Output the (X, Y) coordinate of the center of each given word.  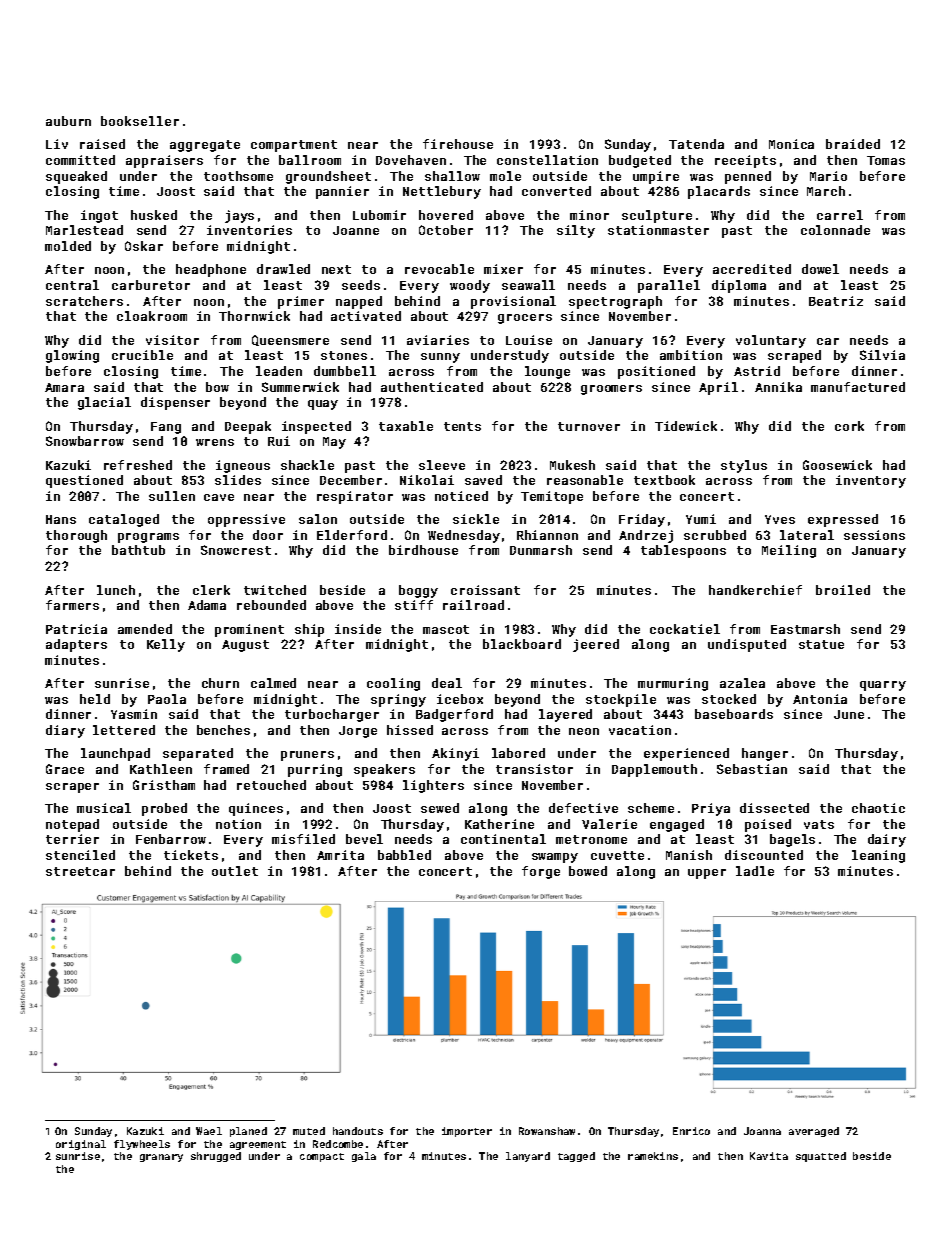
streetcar (80, 871)
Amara (64, 387)
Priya (711, 809)
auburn (68, 121)
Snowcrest (236, 550)
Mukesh (572, 465)
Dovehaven (411, 160)
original (81, 1145)
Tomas (886, 160)
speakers (384, 770)
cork (849, 426)
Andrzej (646, 536)
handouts (358, 1131)
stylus (744, 466)
